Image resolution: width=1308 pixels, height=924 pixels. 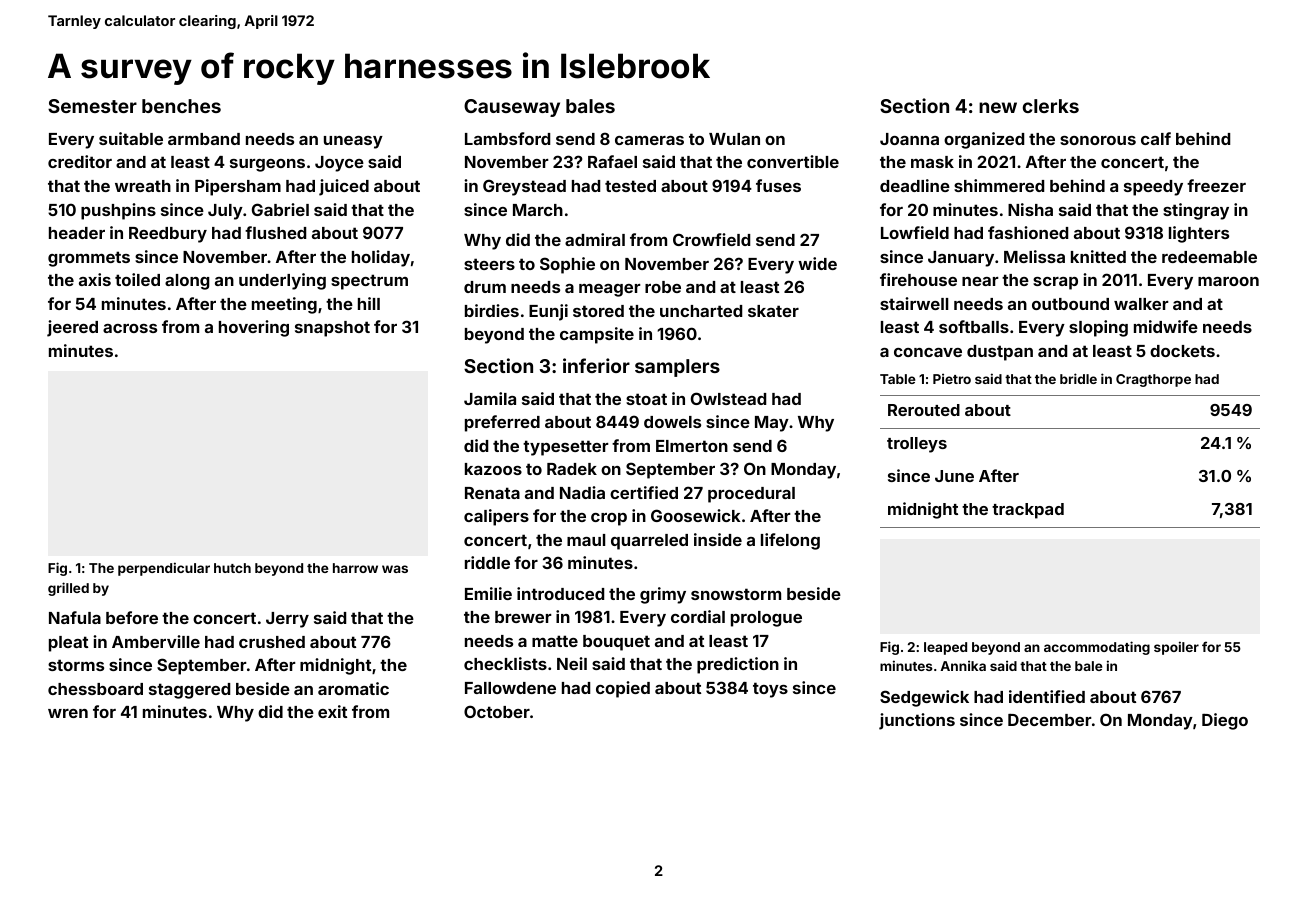 What do you see at coordinates (1000, 353) in the screenshot?
I see `dustpan` at bounding box center [1000, 353].
